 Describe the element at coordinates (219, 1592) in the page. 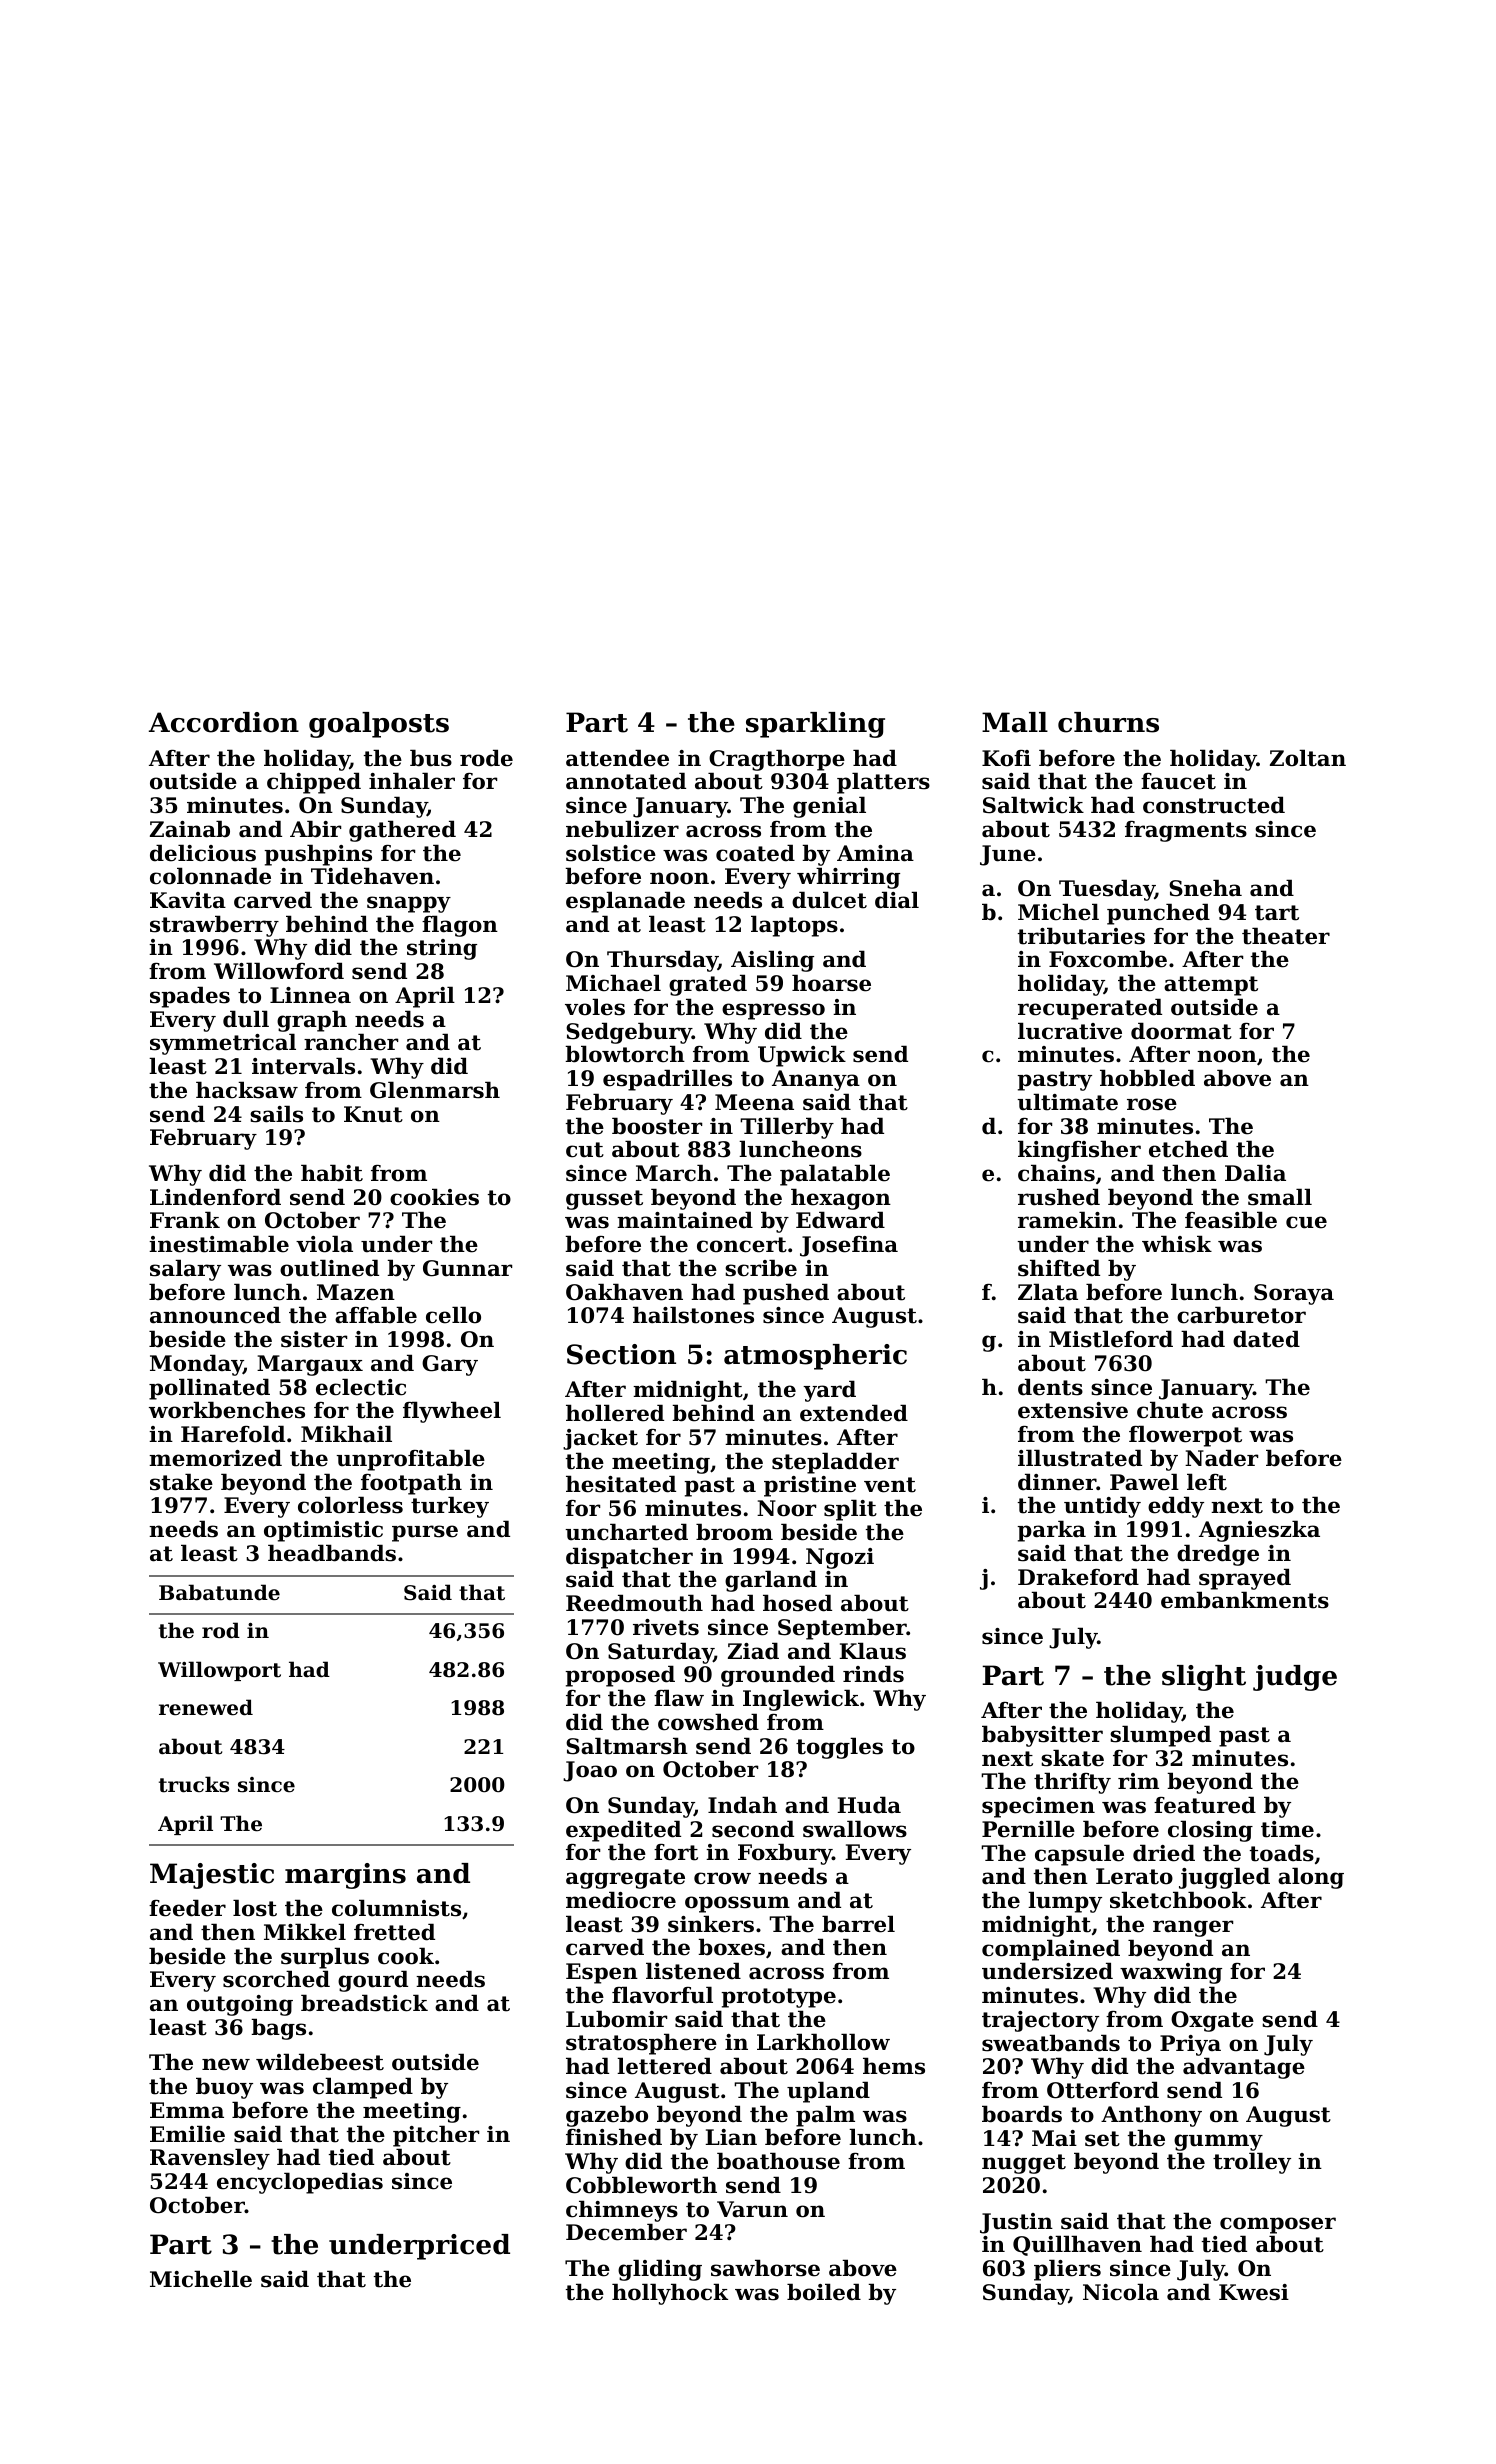

I see `Babatunde` at that location.
